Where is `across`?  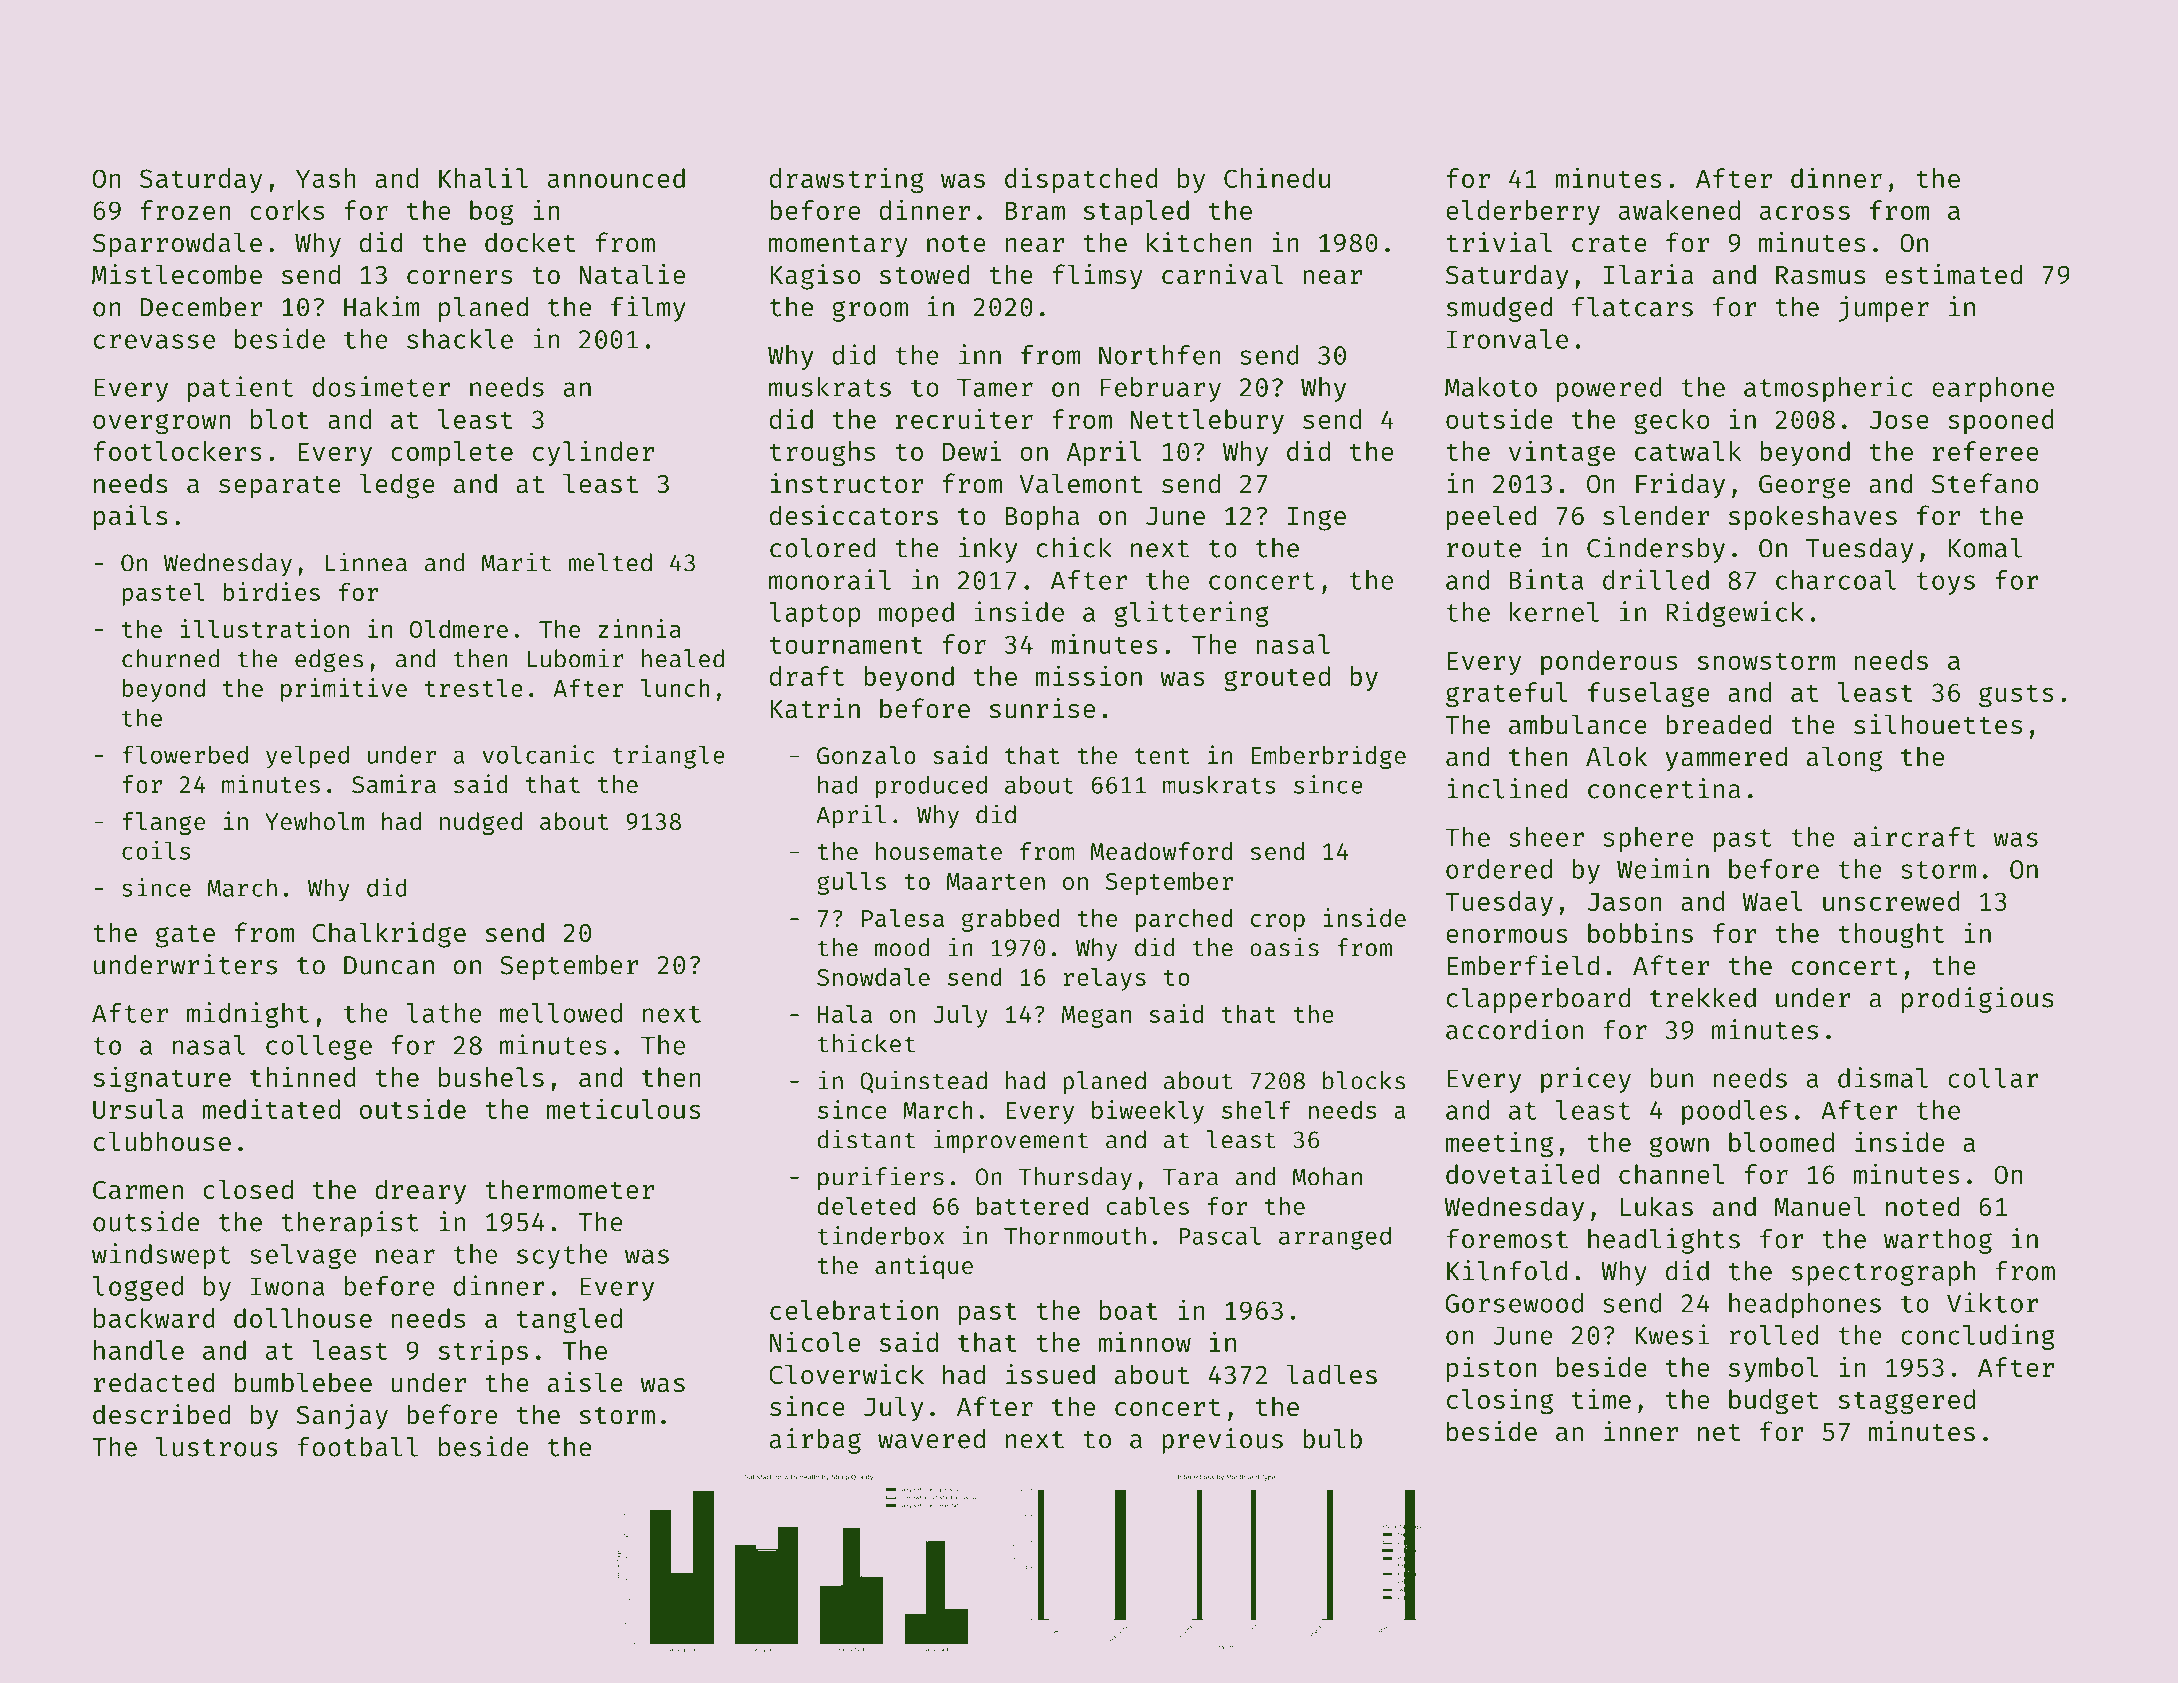
across is located at coordinates (1805, 212).
